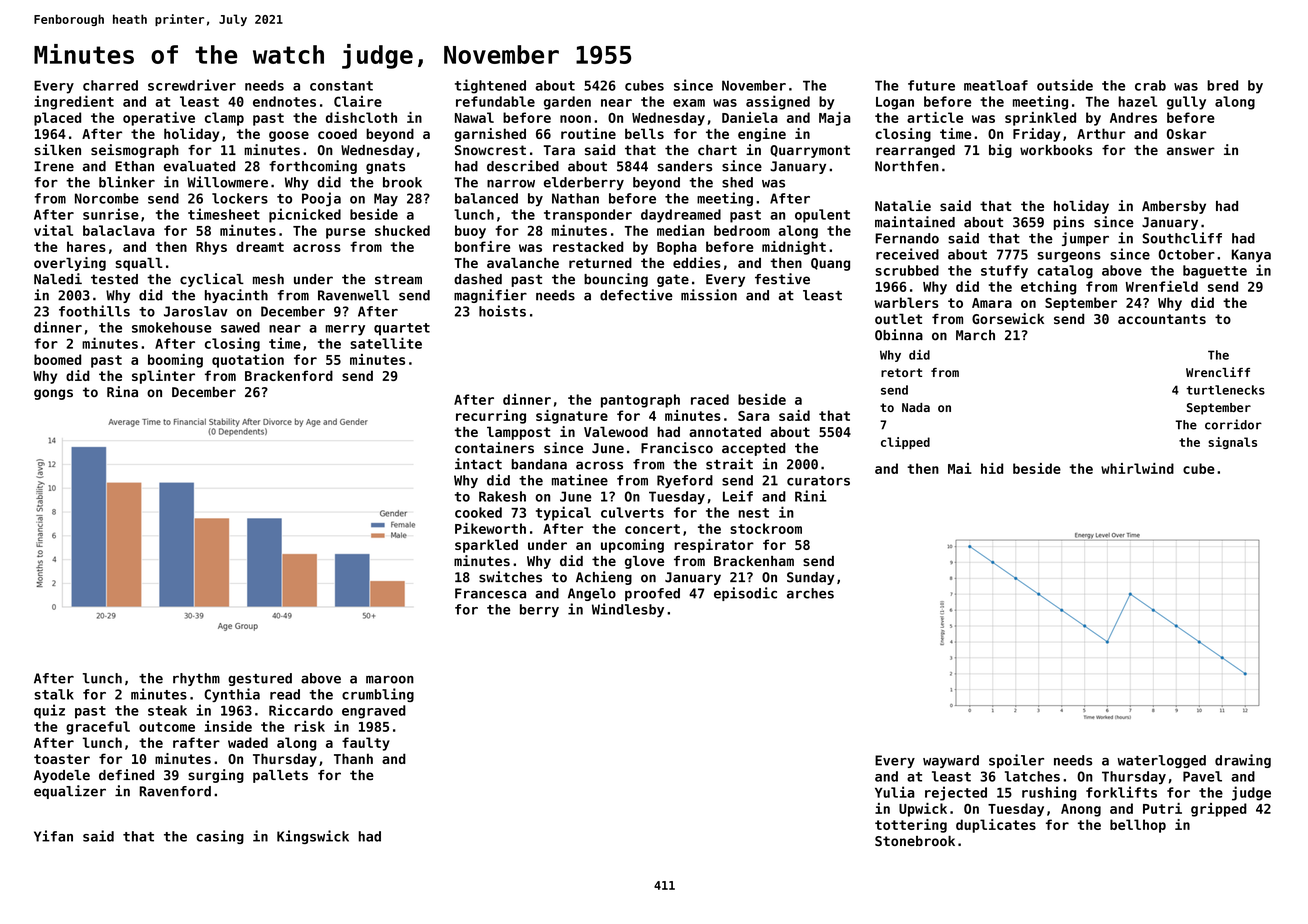  What do you see at coordinates (766, 528) in the screenshot?
I see `stockroom` at bounding box center [766, 528].
